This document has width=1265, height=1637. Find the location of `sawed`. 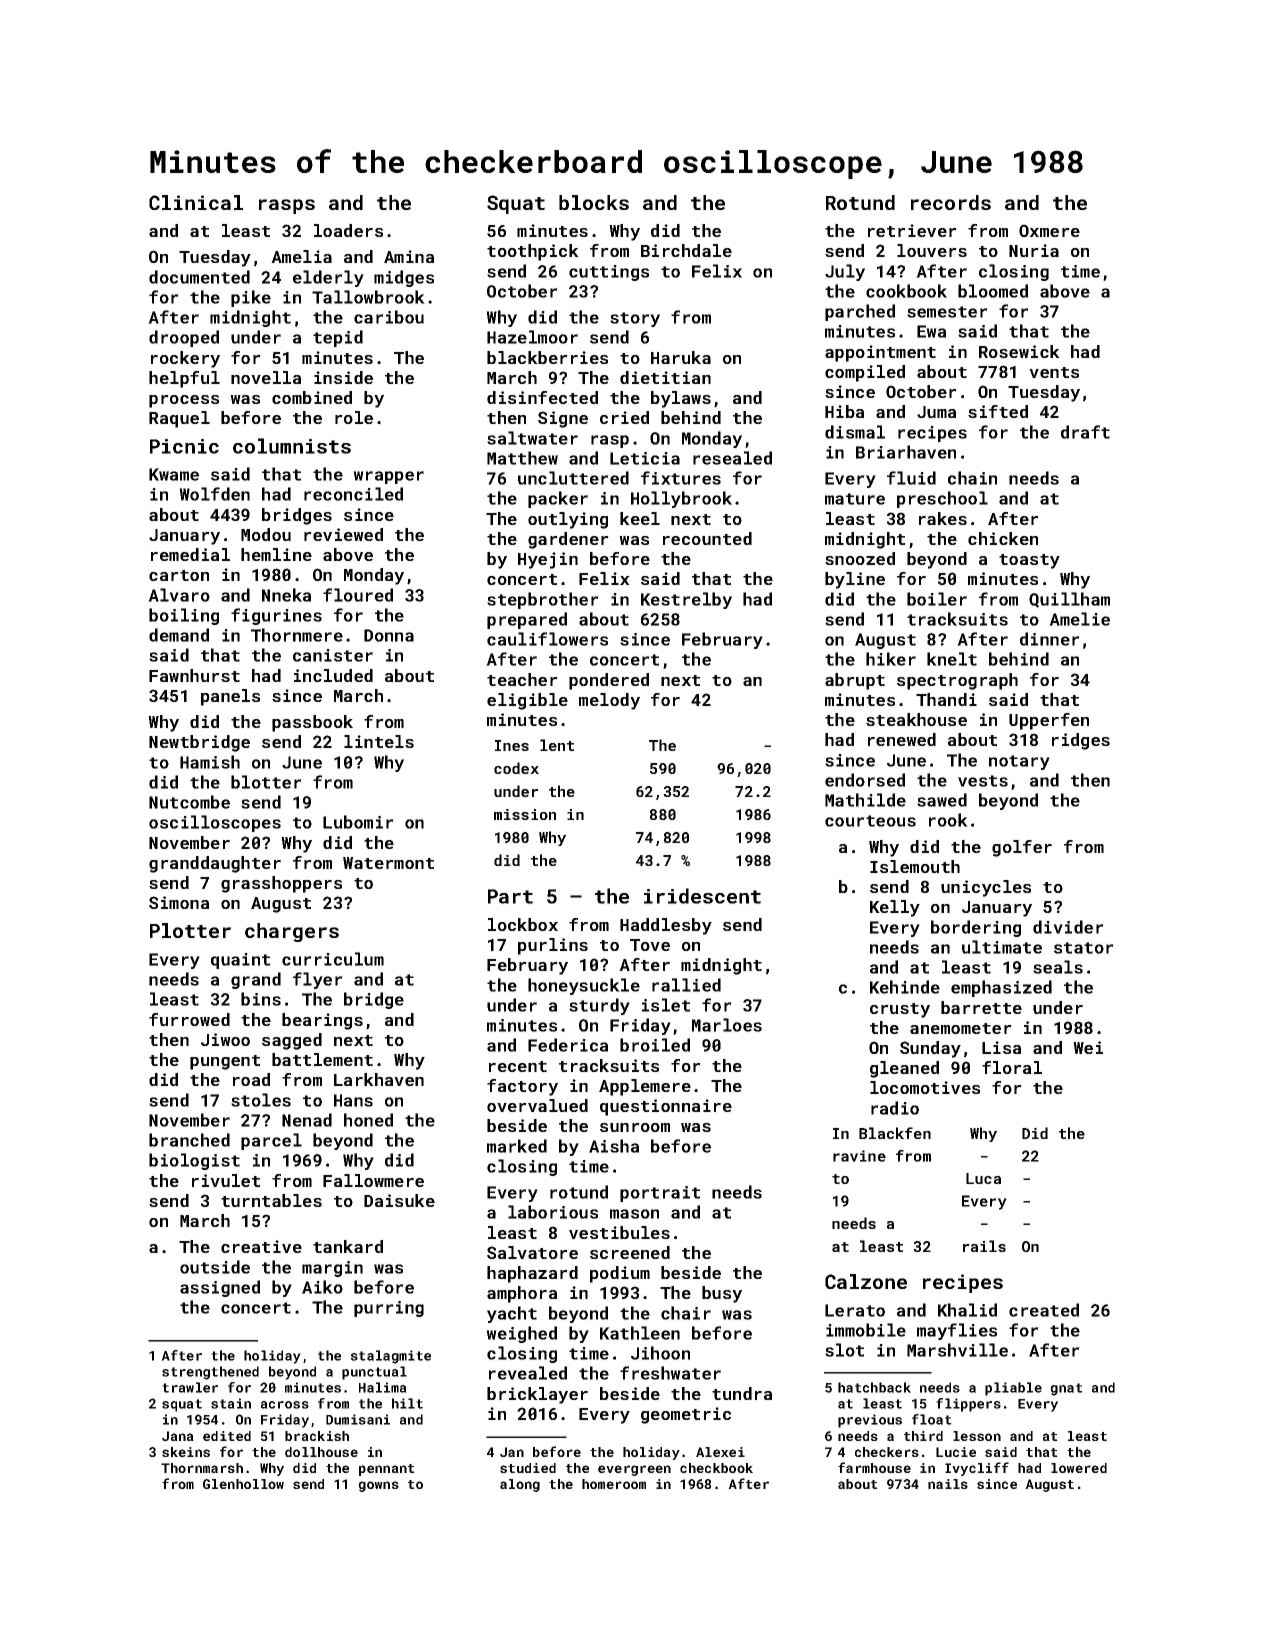

sawed is located at coordinates (942, 800).
